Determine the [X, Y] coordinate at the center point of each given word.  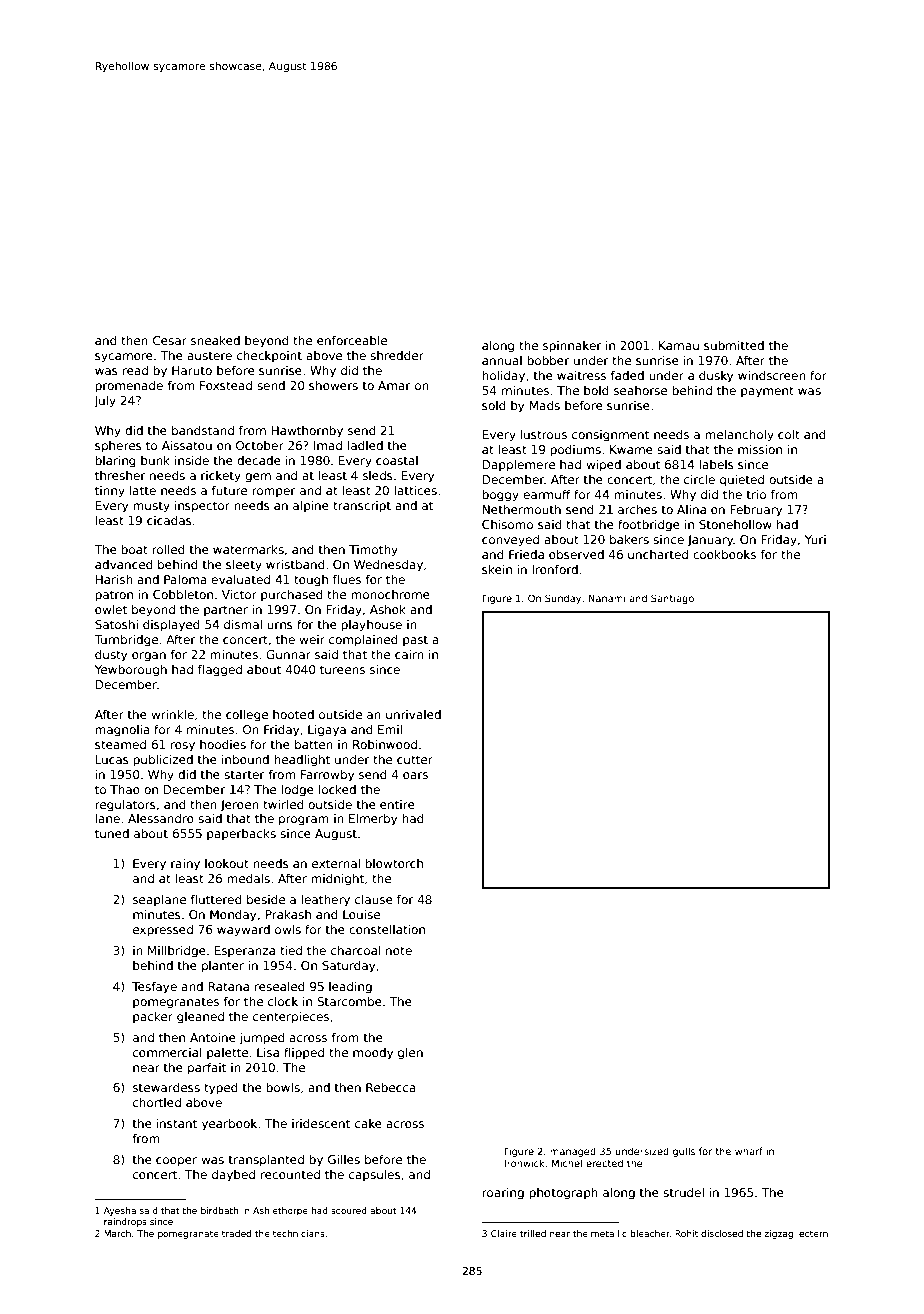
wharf [749, 1151]
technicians [299, 1233]
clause [374, 899]
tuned [112, 833]
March [117, 1233]
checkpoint [269, 357]
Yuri [815, 539]
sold [494, 405]
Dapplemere [519, 466]
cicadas [169, 520]
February [756, 511]
